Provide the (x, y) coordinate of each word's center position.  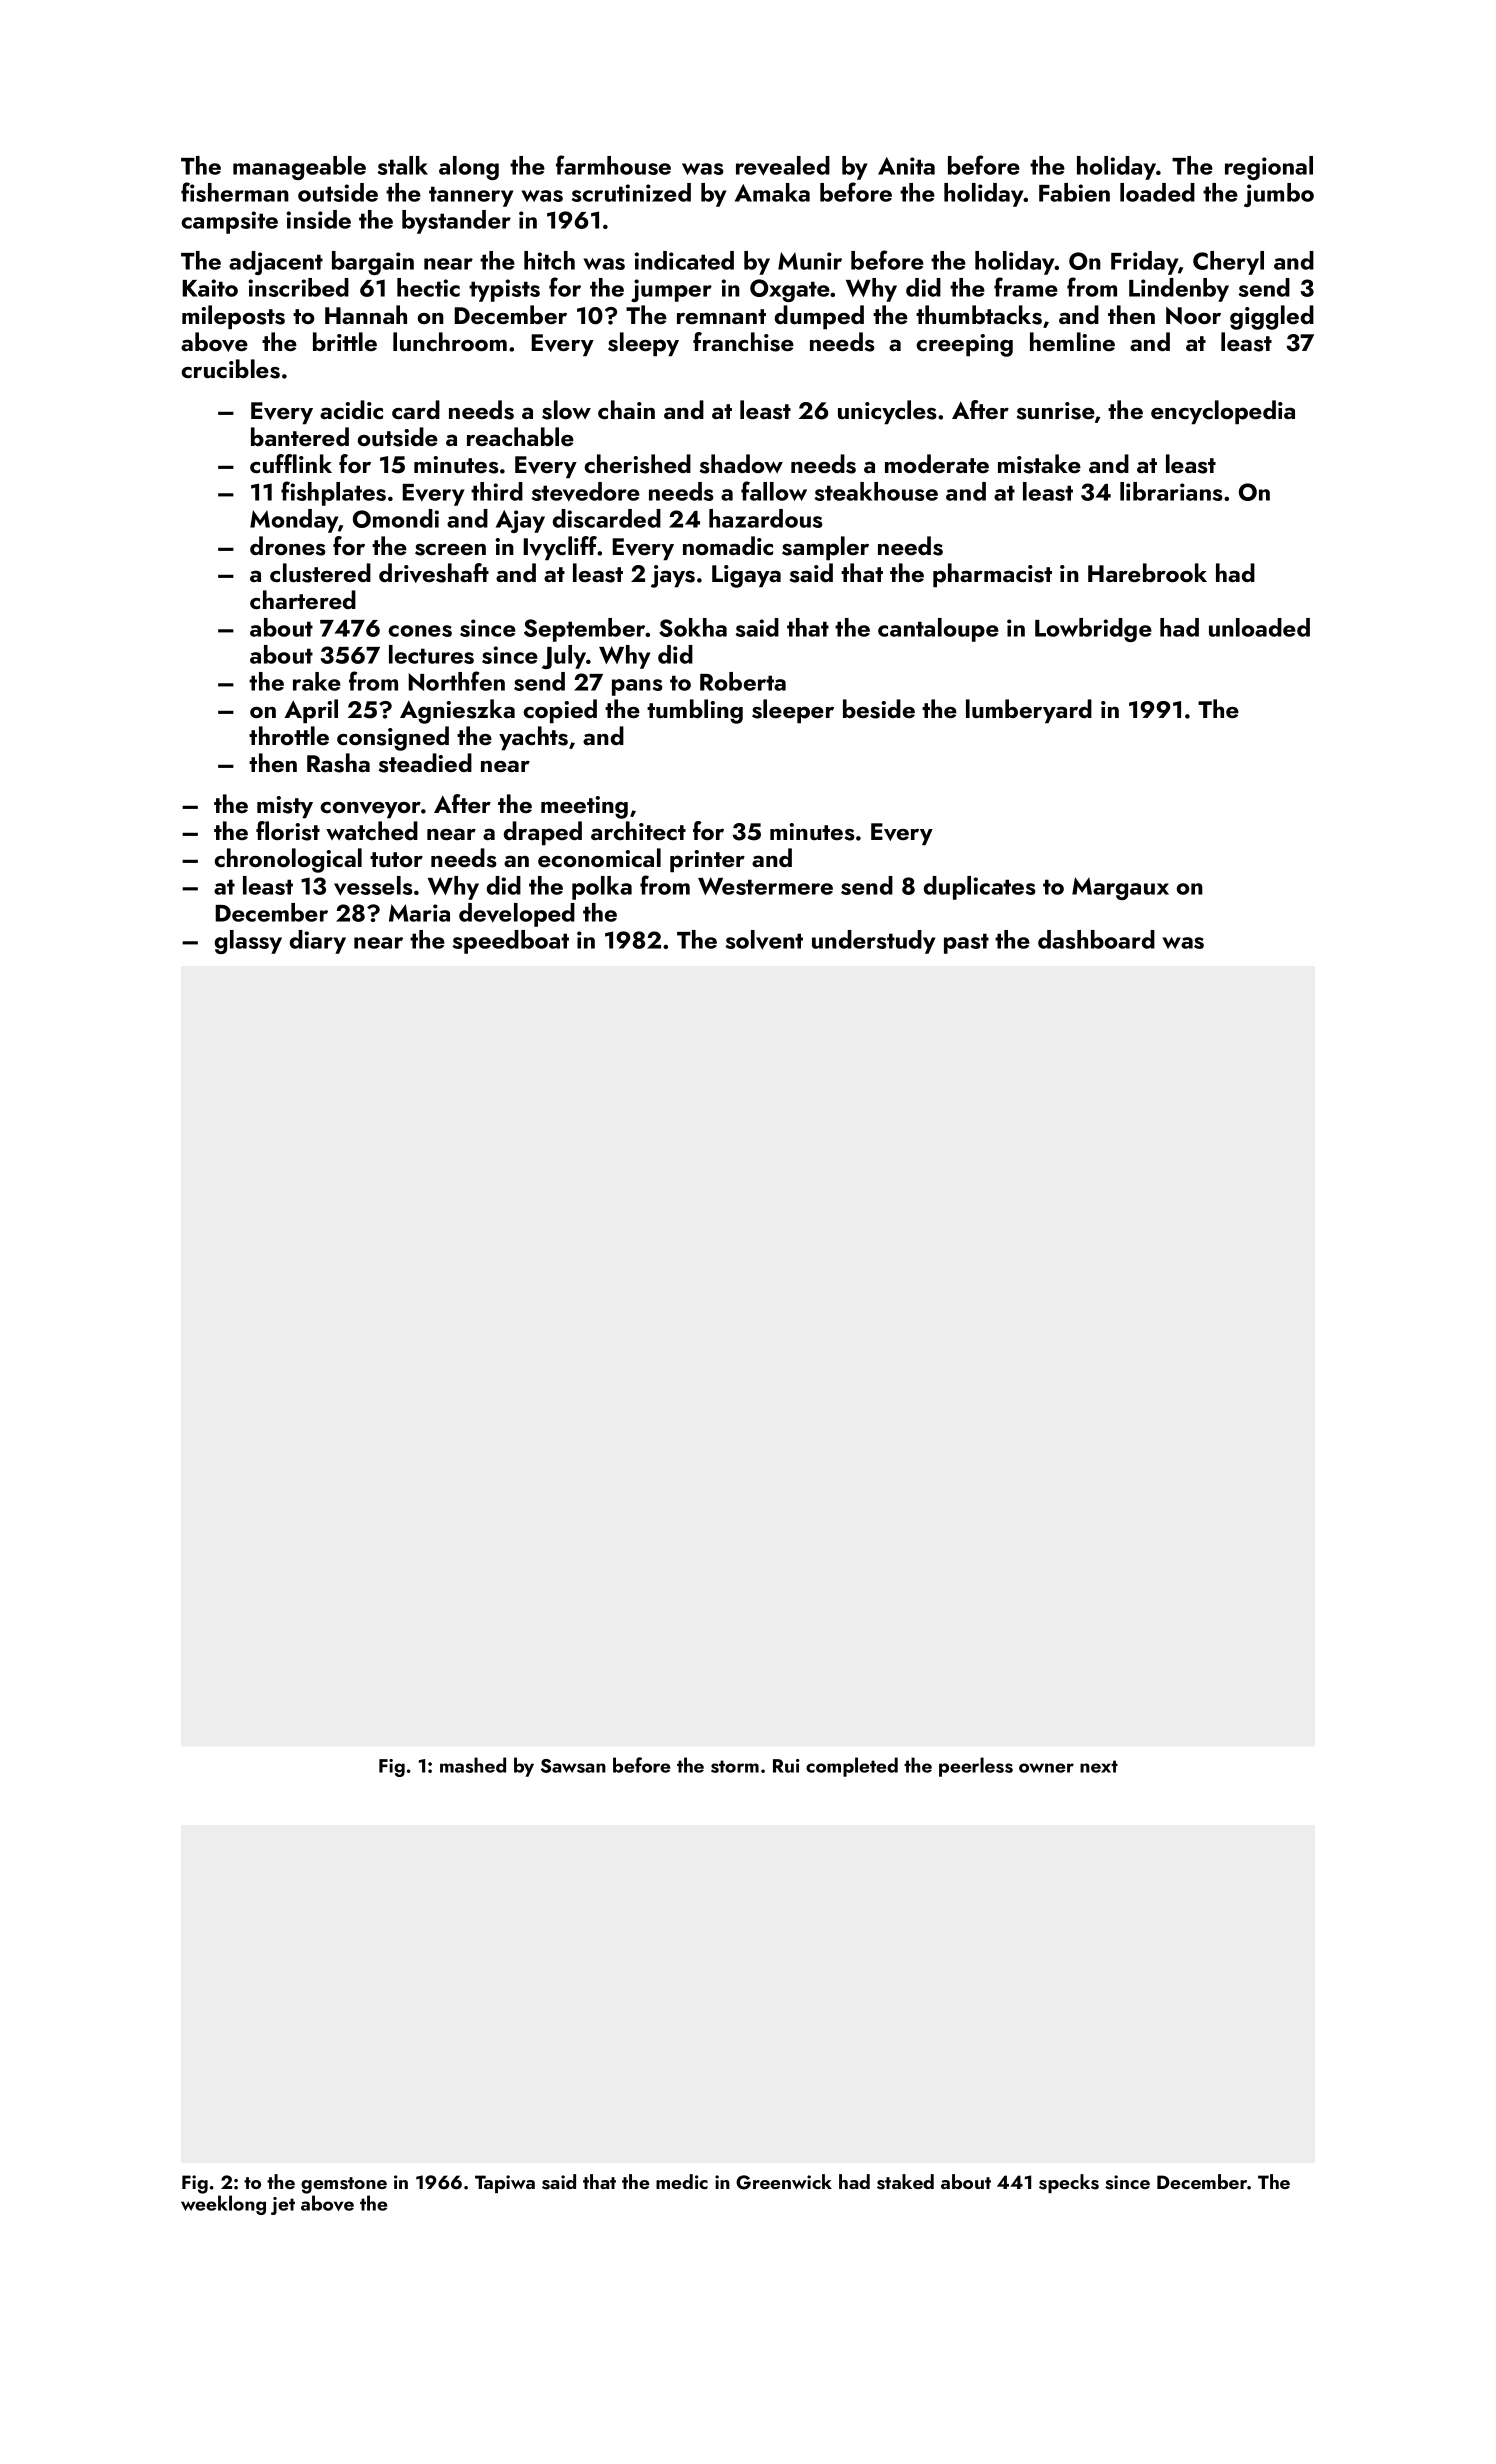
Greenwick (784, 2182)
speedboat (511, 942)
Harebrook (1147, 572)
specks (1069, 2183)
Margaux (1120, 888)
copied (560, 711)
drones (288, 546)
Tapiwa (505, 2184)
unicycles (887, 412)
